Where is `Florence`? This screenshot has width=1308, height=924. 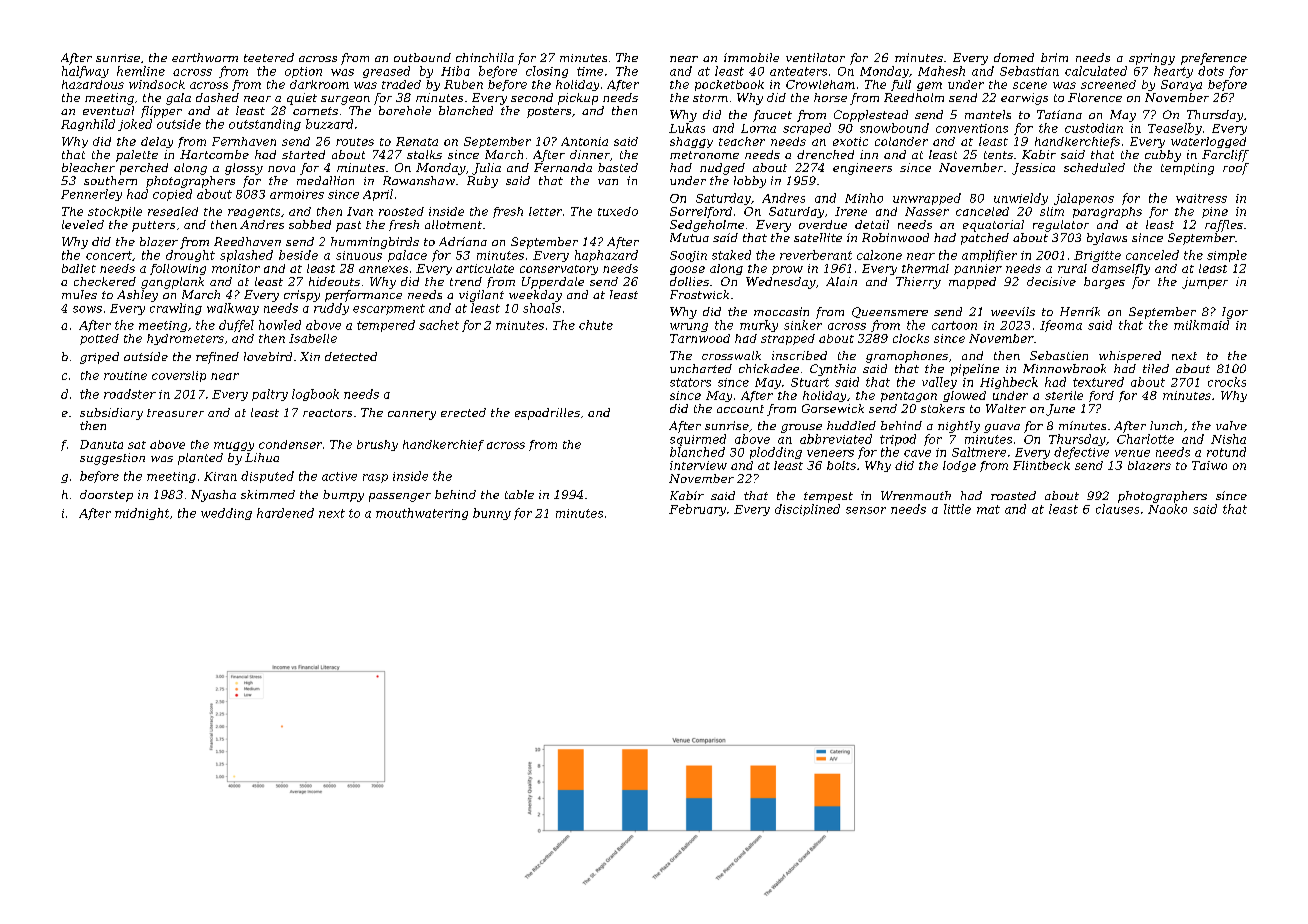
Florence is located at coordinates (1095, 97).
